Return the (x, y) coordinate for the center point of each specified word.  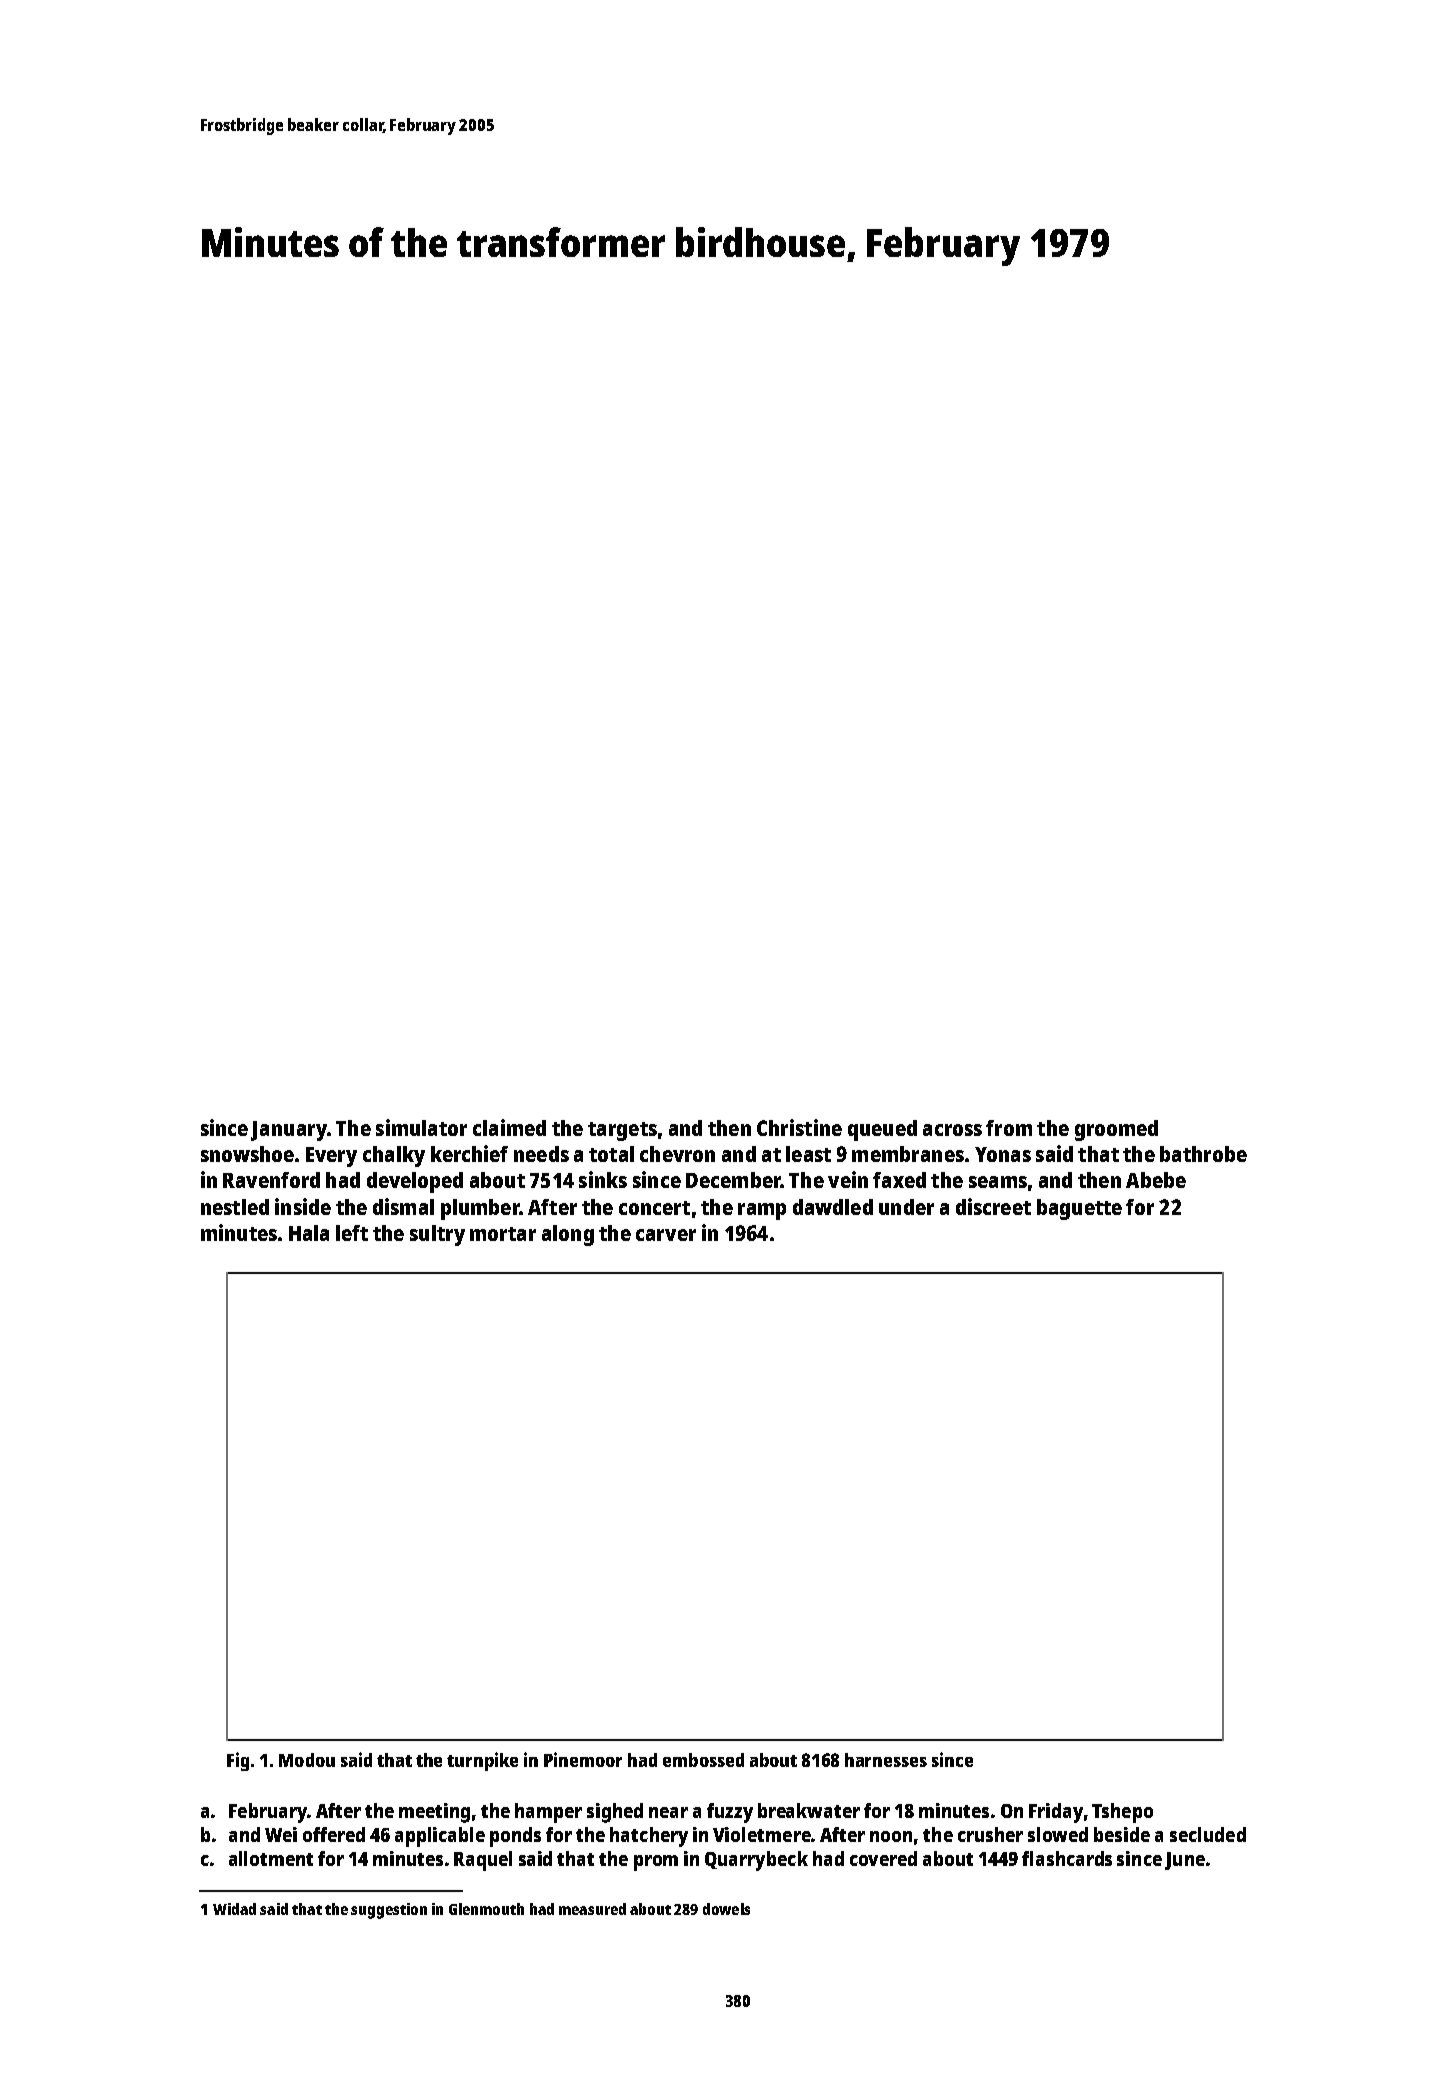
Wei (281, 1834)
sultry (437, 1235)
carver (666, 1235)
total (611, 1154)
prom (656, 1863)
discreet (993, 1206)
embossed (703, 1760)
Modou (307, 1760)
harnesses (886, 1760)
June (1185, 1861)
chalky (394, 1156)
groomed (1116, 1130)
